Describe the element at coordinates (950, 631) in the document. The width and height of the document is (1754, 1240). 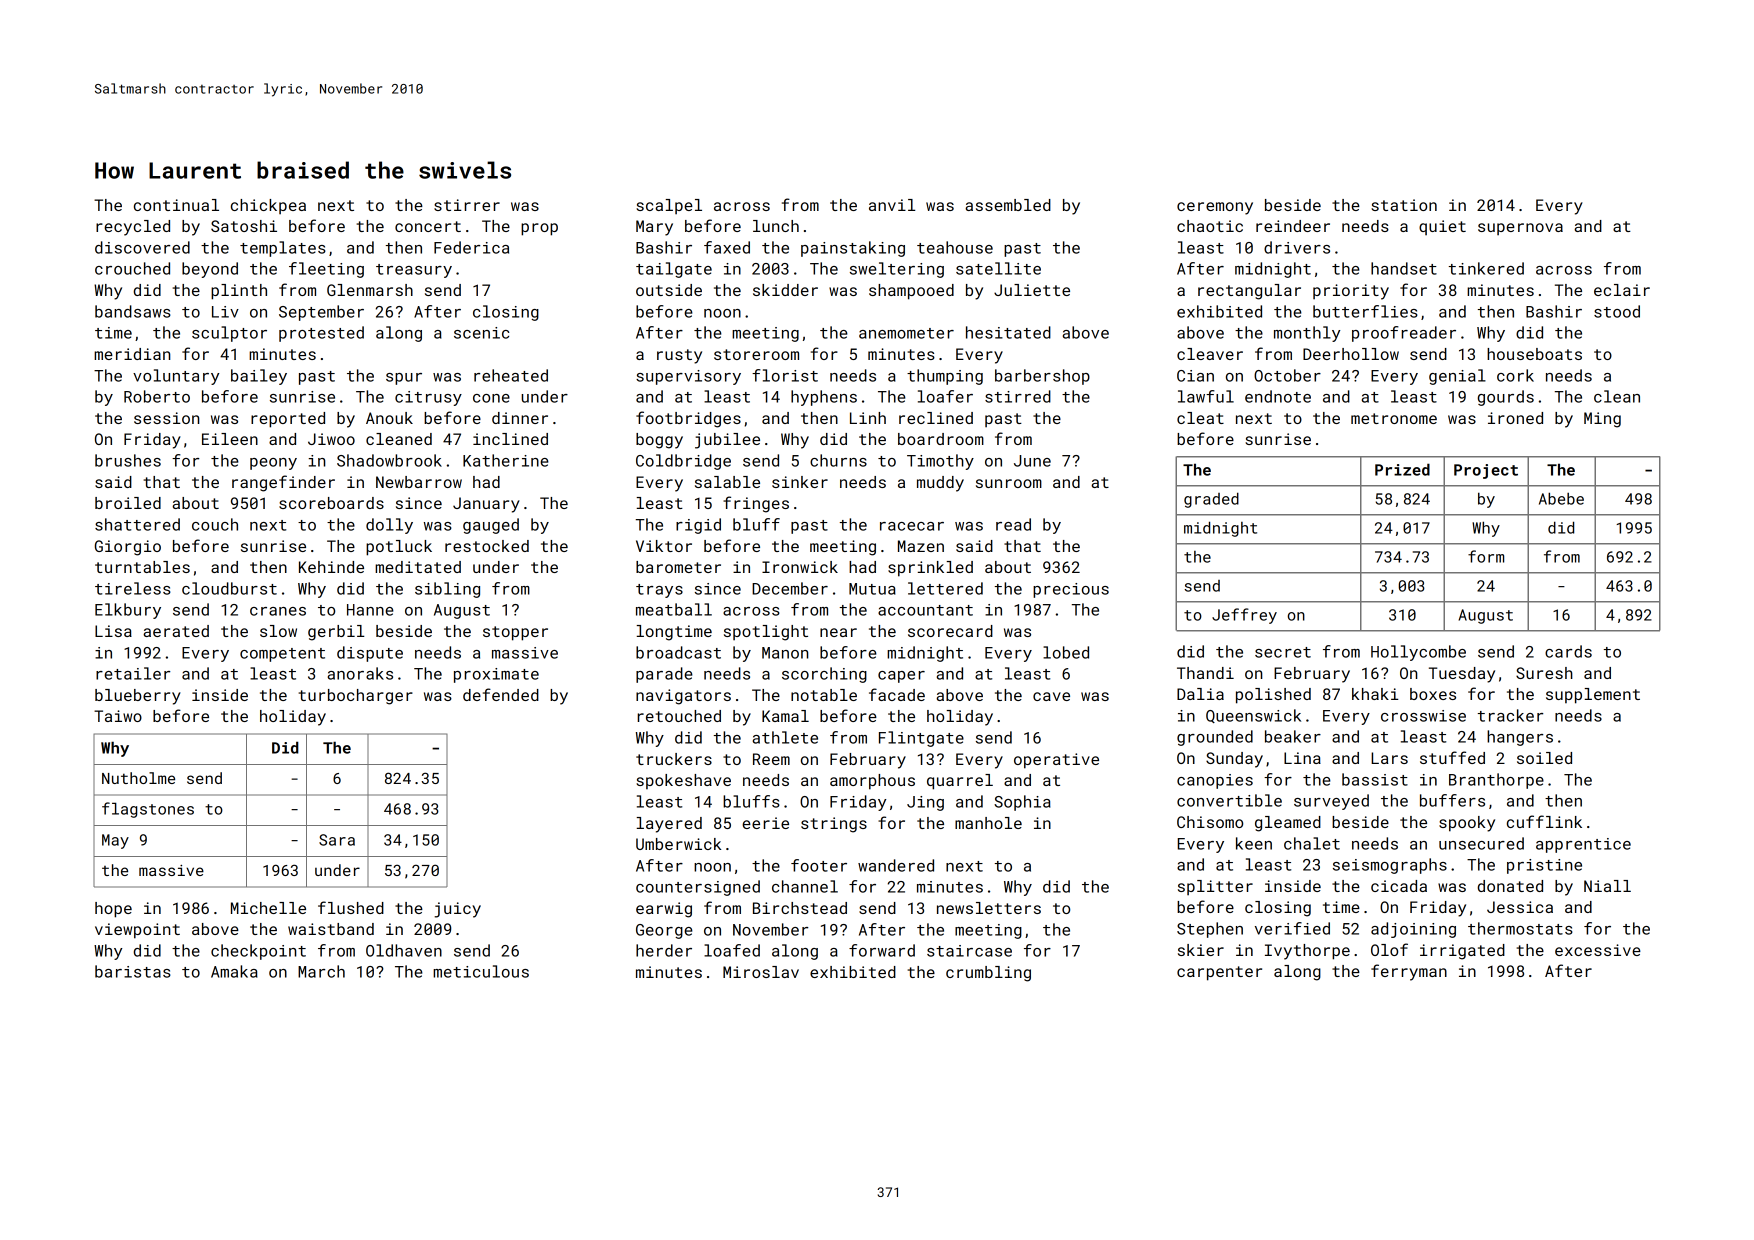
I see `scorecard` at that location.
